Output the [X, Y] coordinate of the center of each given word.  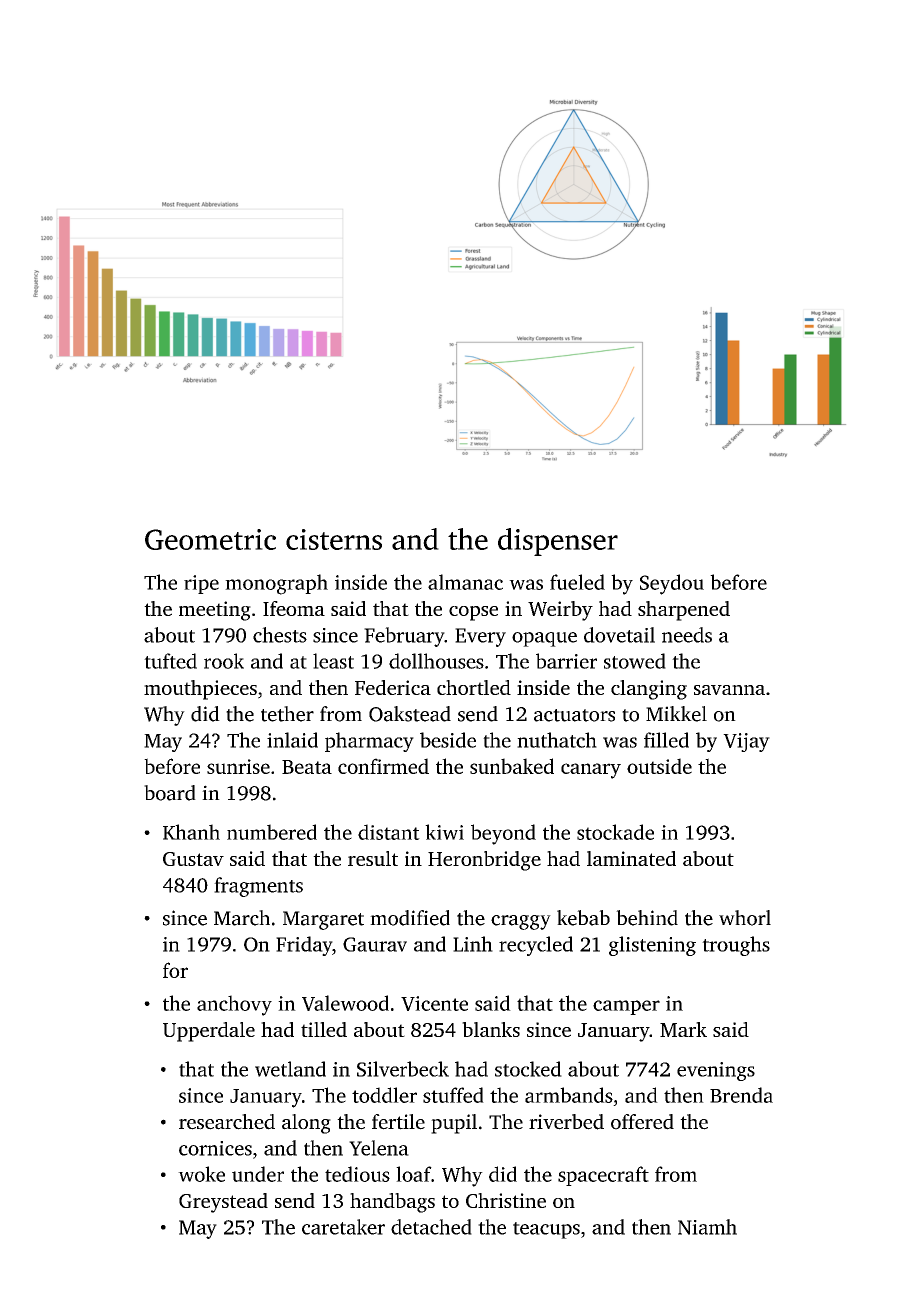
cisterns [334, 539]
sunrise [238, 766]
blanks [491, 1029]
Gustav [193, 859]
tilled [324, 1029]
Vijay [746, 742]
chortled [474, 687]
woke [201, 1174]
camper [626, 1007]
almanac [465, 582]
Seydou [672, 584]
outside [659, 766]
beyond [503, 834]
